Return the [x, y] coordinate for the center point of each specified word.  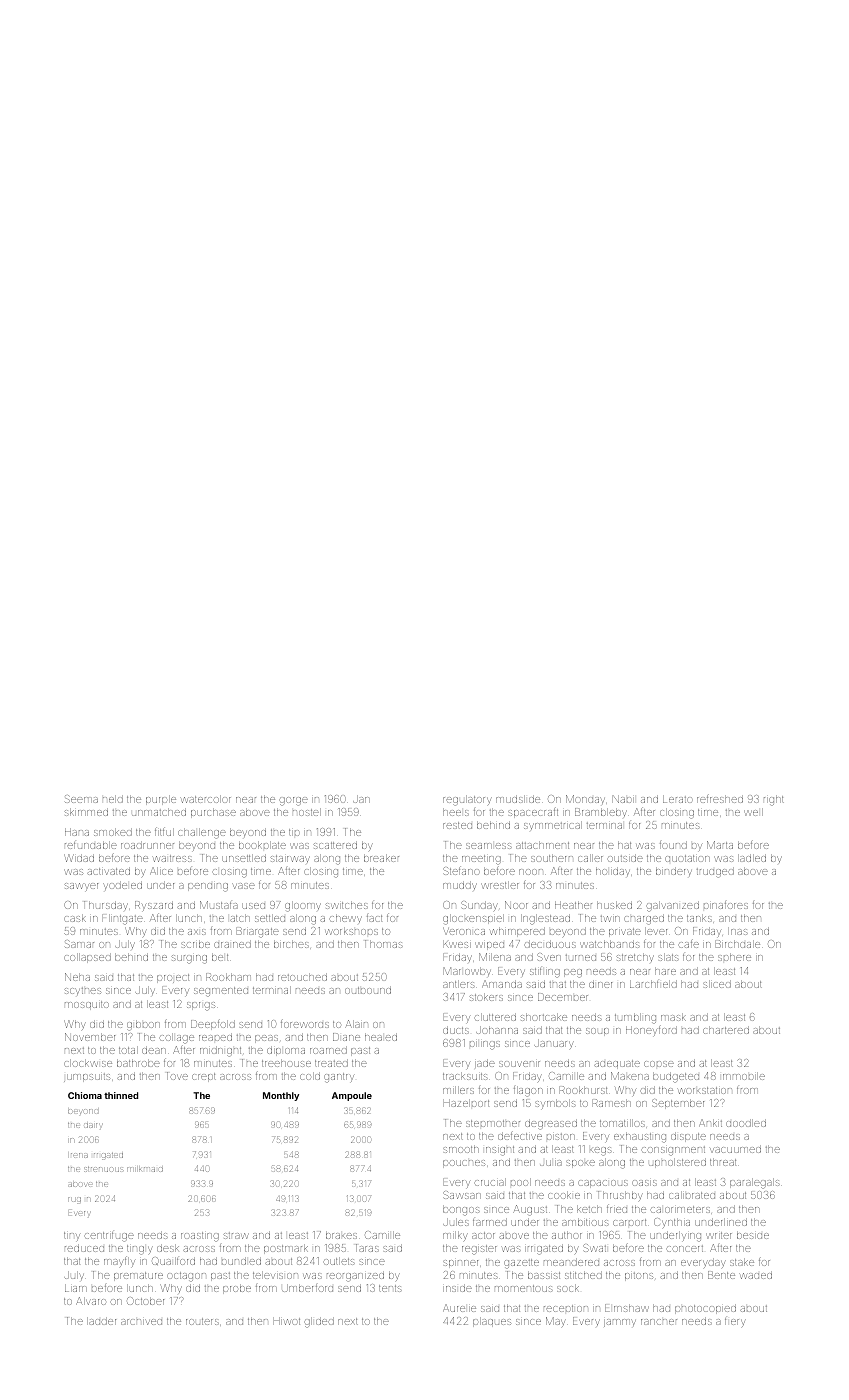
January [554, 1044]
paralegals [755, 1183]
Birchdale [738, 944]
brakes [341, 1235]
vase [243, 886]
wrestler [500, 885]
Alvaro [91, 1301]
